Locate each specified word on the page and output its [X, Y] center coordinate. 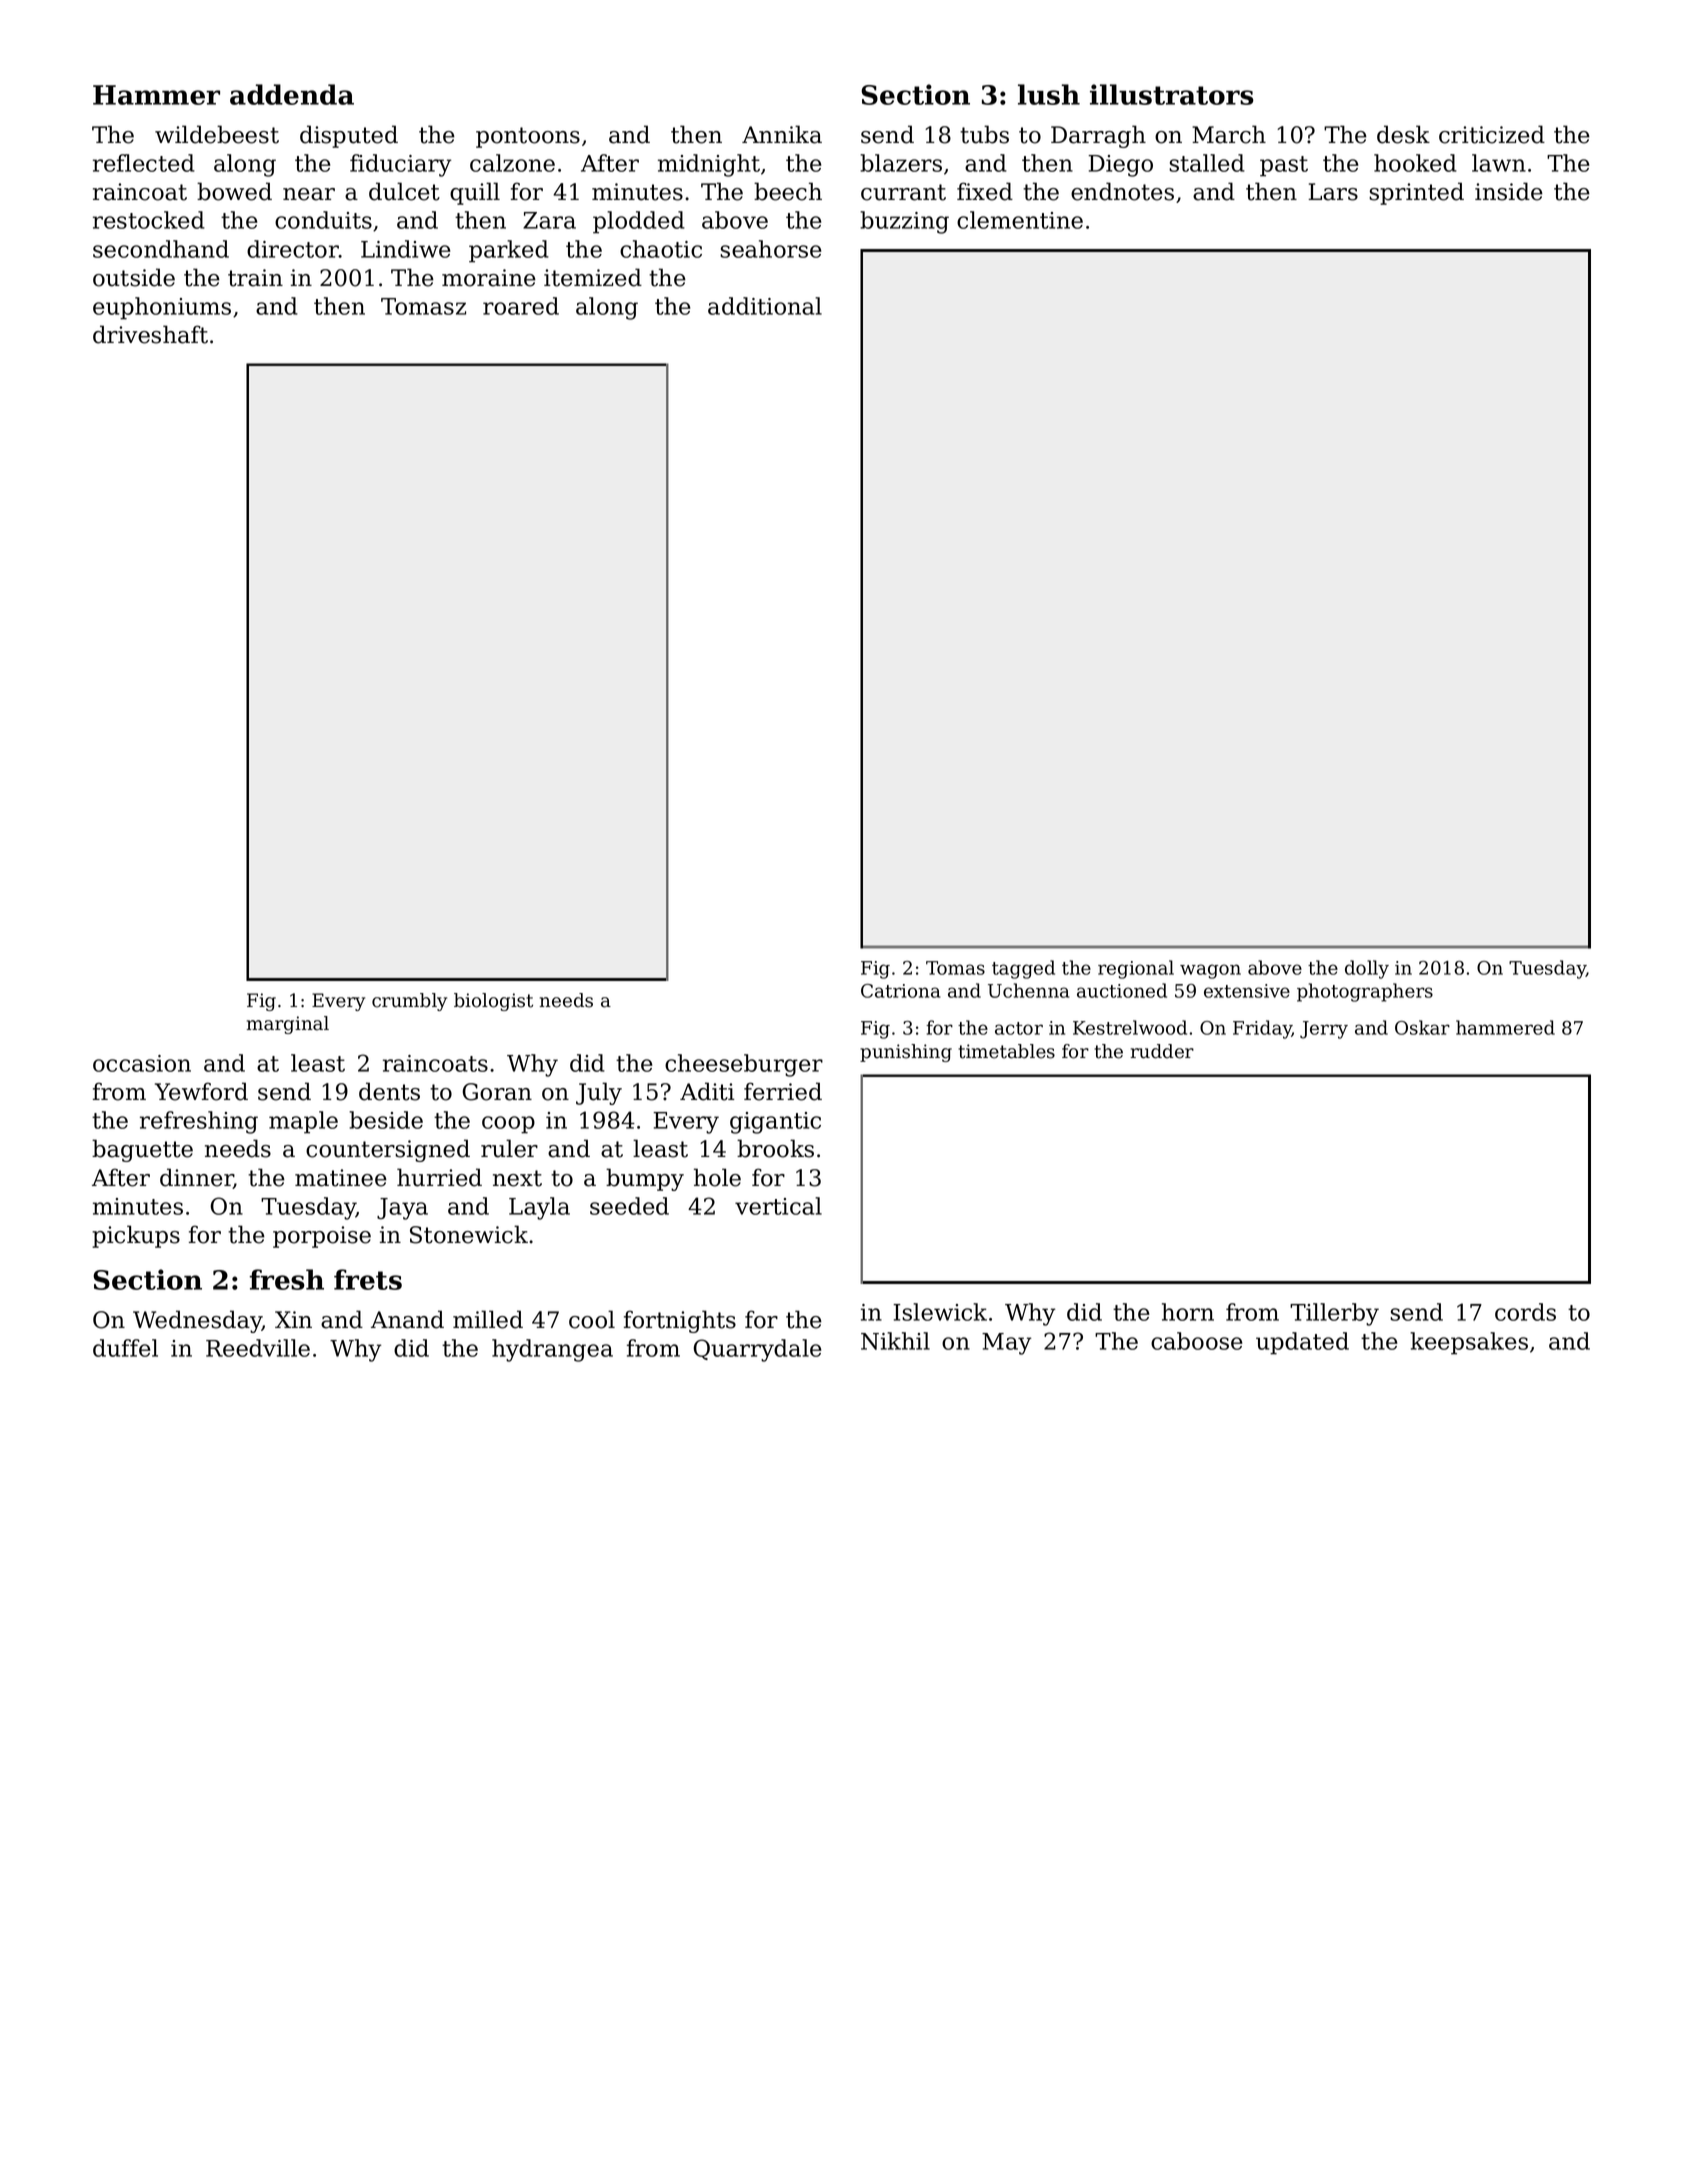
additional [765, 306]
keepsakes [1469, 1343]
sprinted [1416, 193]
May [1006, 1344]
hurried [439, 1177]
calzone [512, 163]
